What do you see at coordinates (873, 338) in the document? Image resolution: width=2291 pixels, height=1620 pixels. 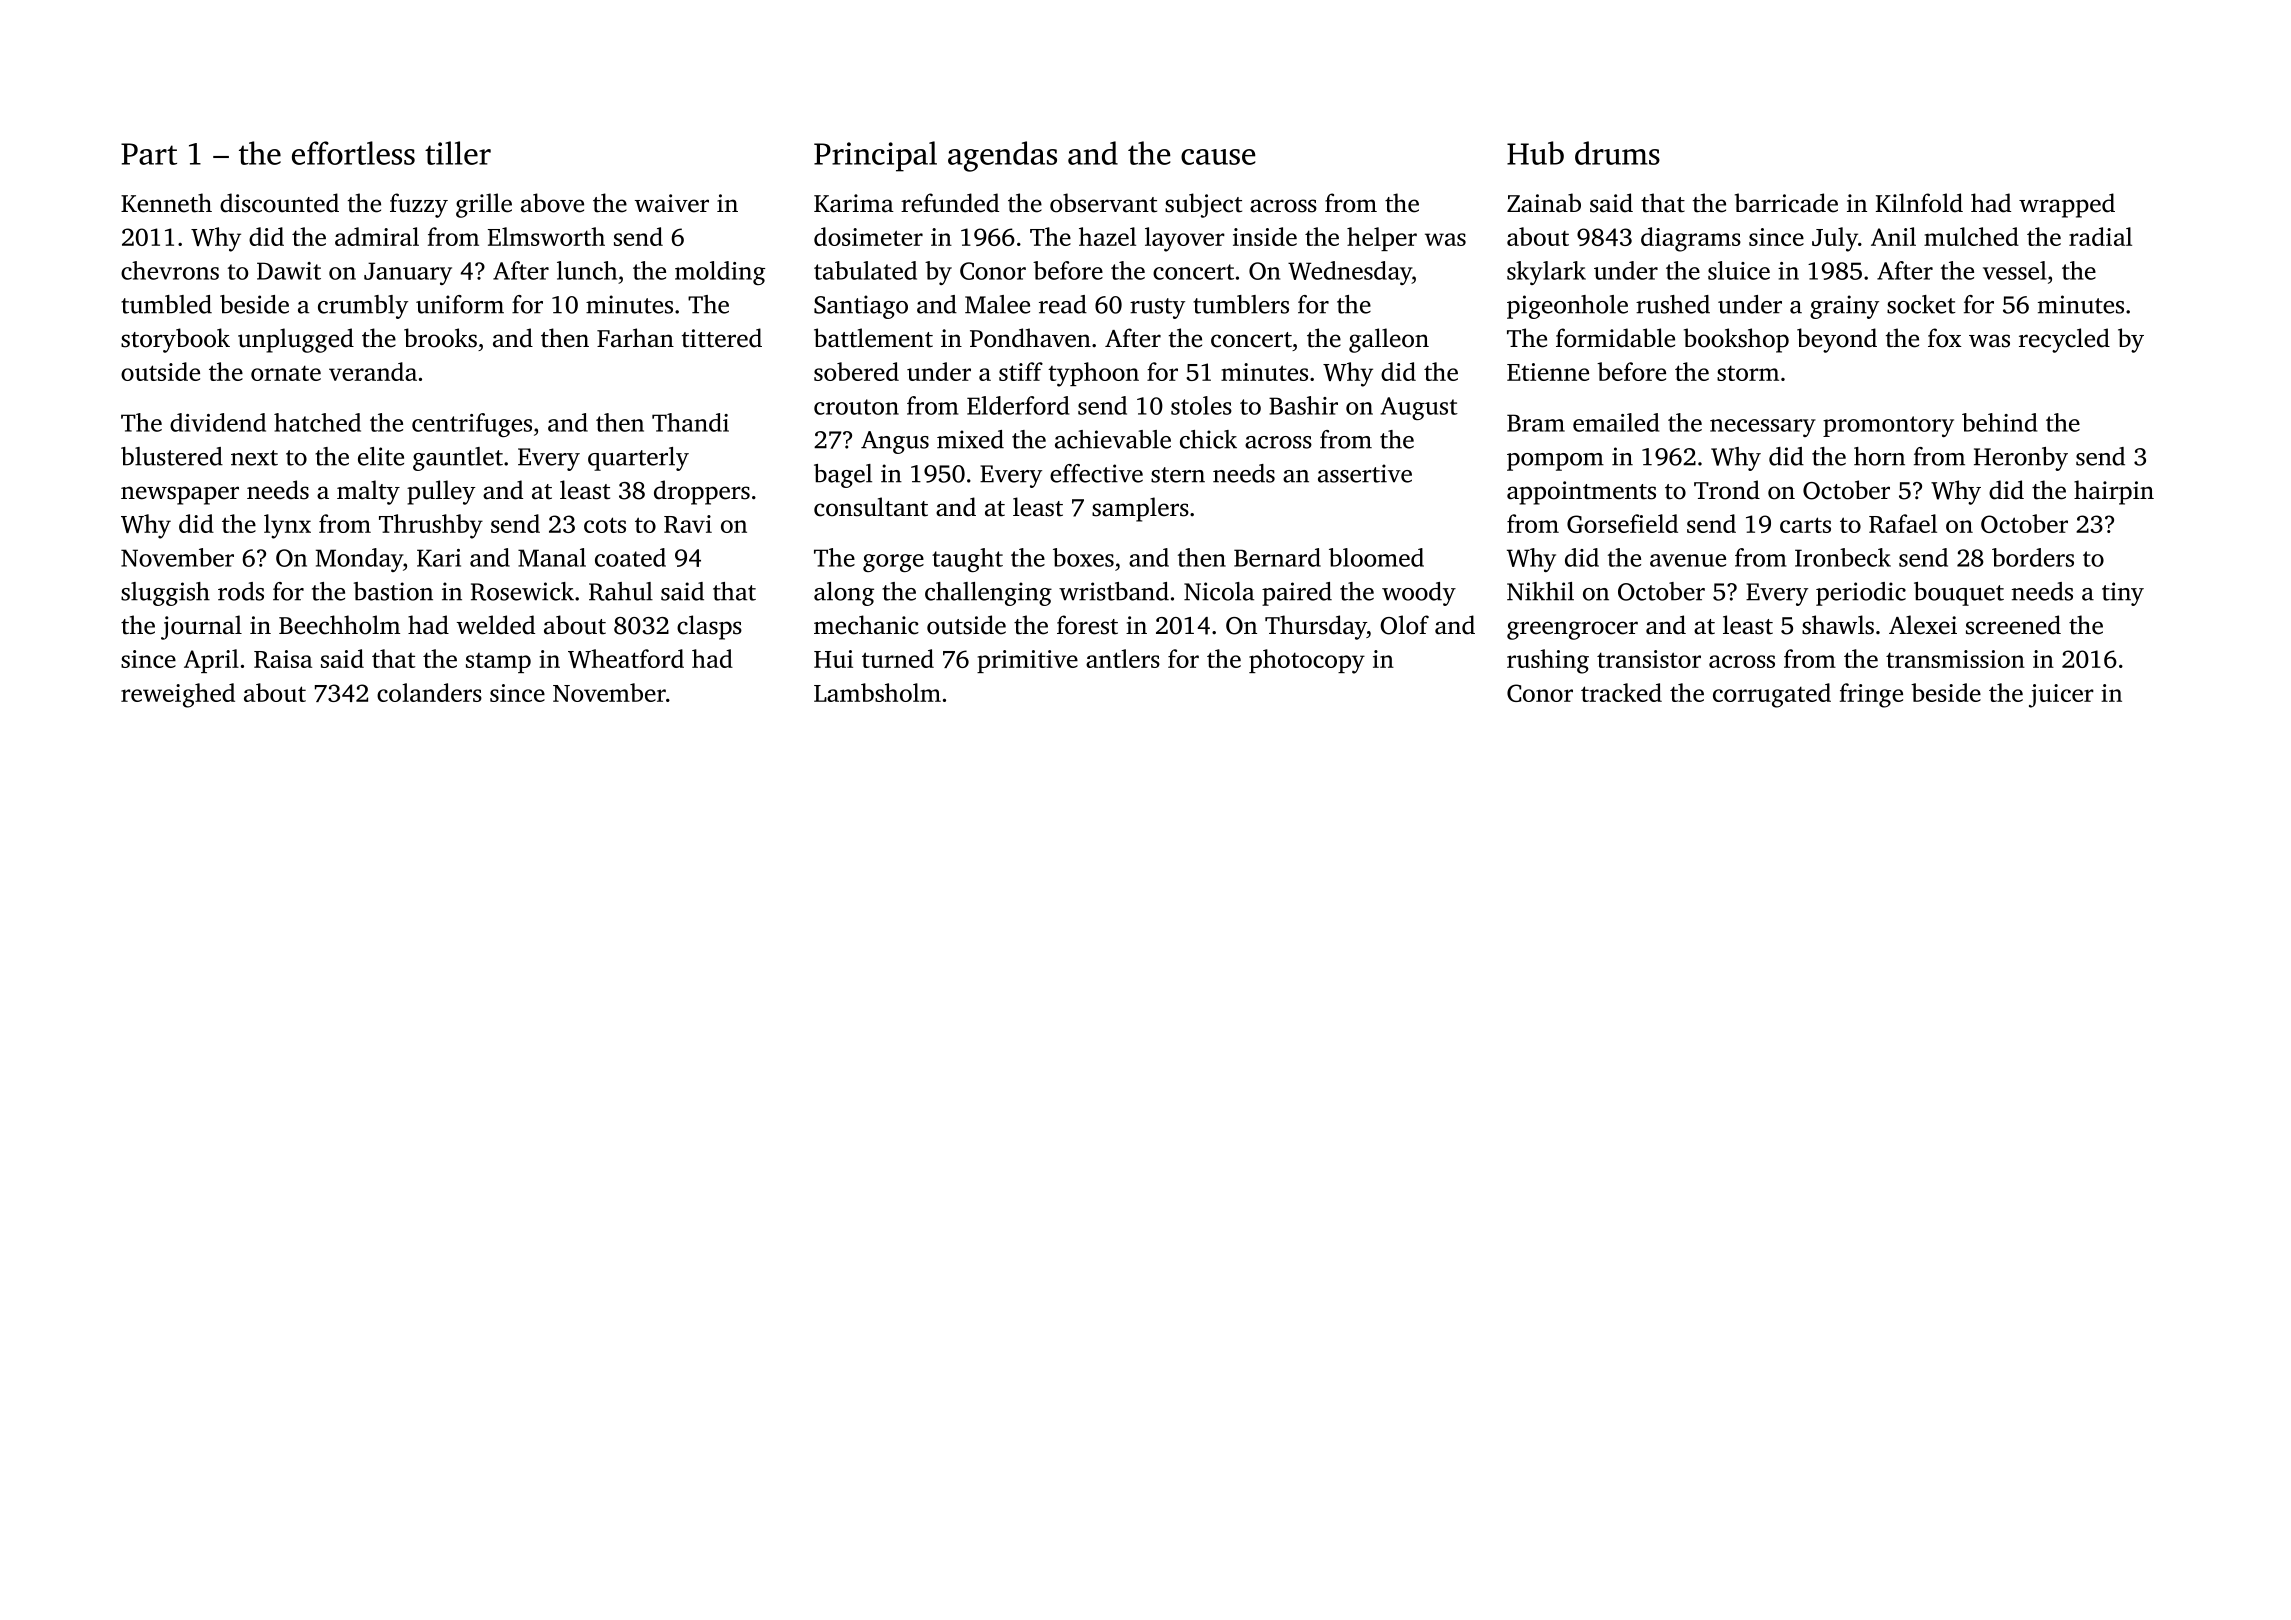 I see `battlement` at bounding box center [873, 338].
